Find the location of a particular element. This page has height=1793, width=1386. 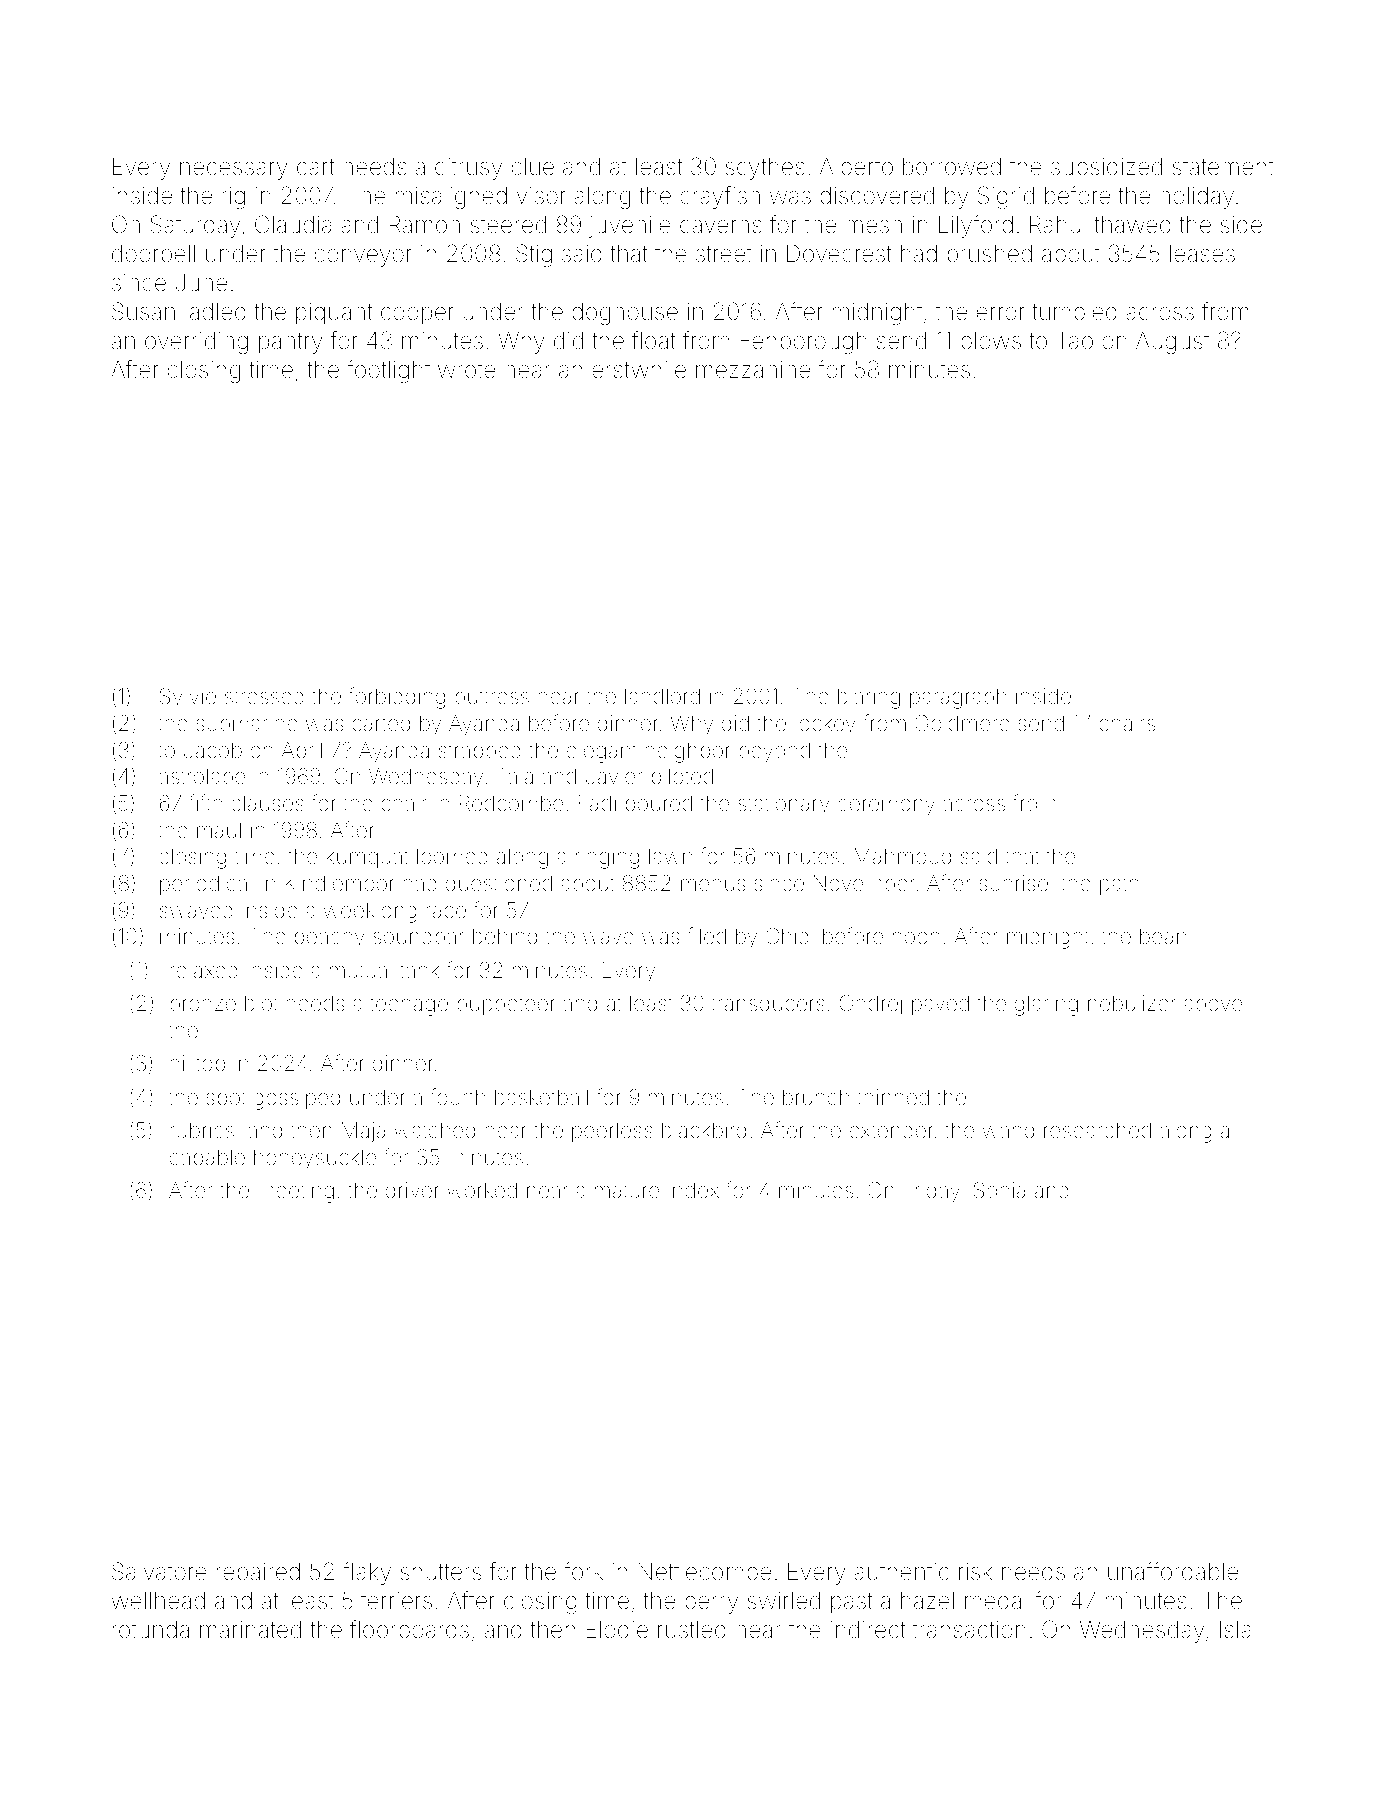

marinated is located at coordinates (250, 1630).
